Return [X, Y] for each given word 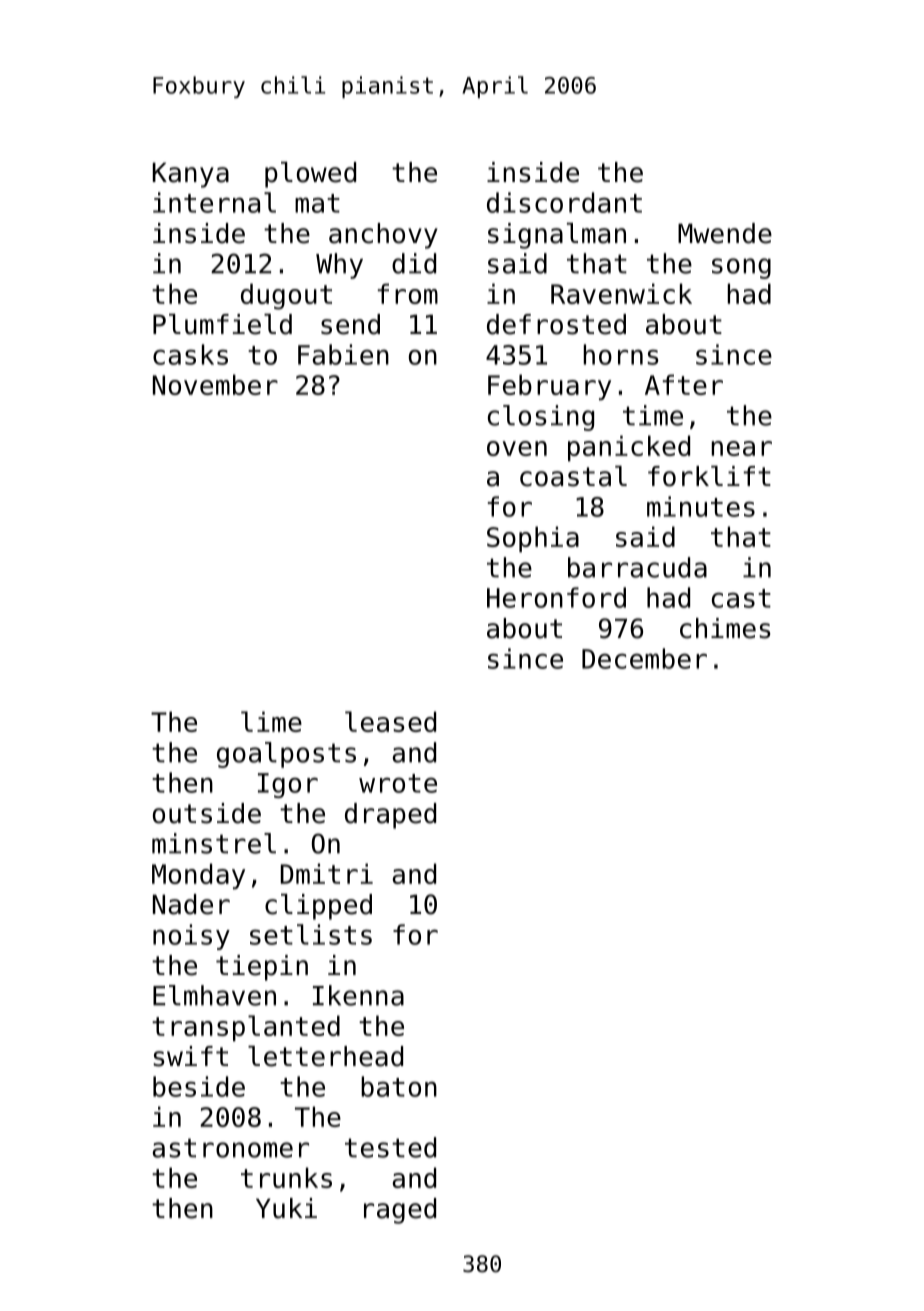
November [215, 384]
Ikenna [358, 995]
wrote [398, 783]
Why [339, 266]
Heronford [556, 597]
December [644, 658]
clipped [318, 907]
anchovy [383, 236]
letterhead [325, 1056]
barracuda [637, 567]
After [684, 384]
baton [399, 1086]
